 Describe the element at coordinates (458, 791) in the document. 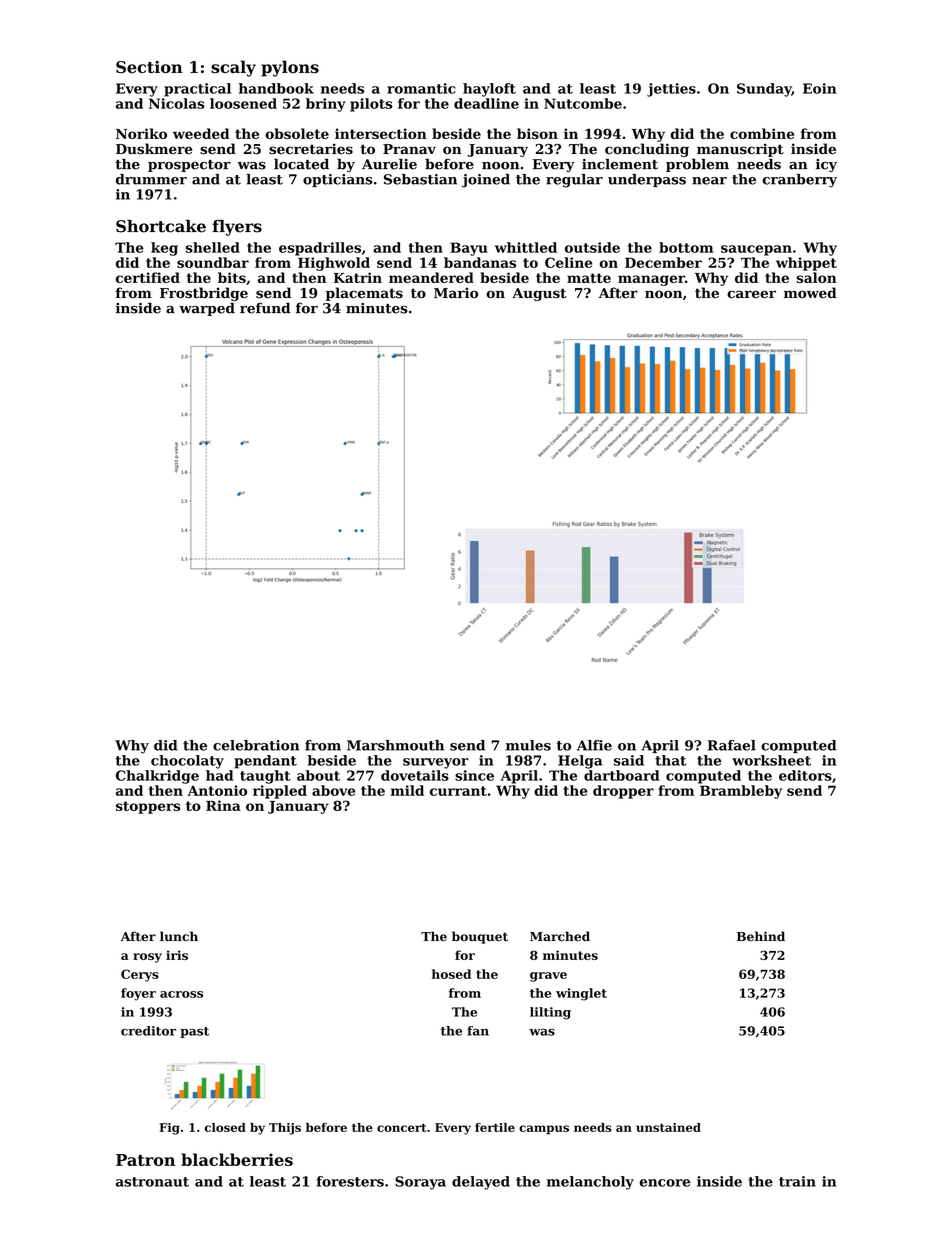

I see `currant` at that location.
